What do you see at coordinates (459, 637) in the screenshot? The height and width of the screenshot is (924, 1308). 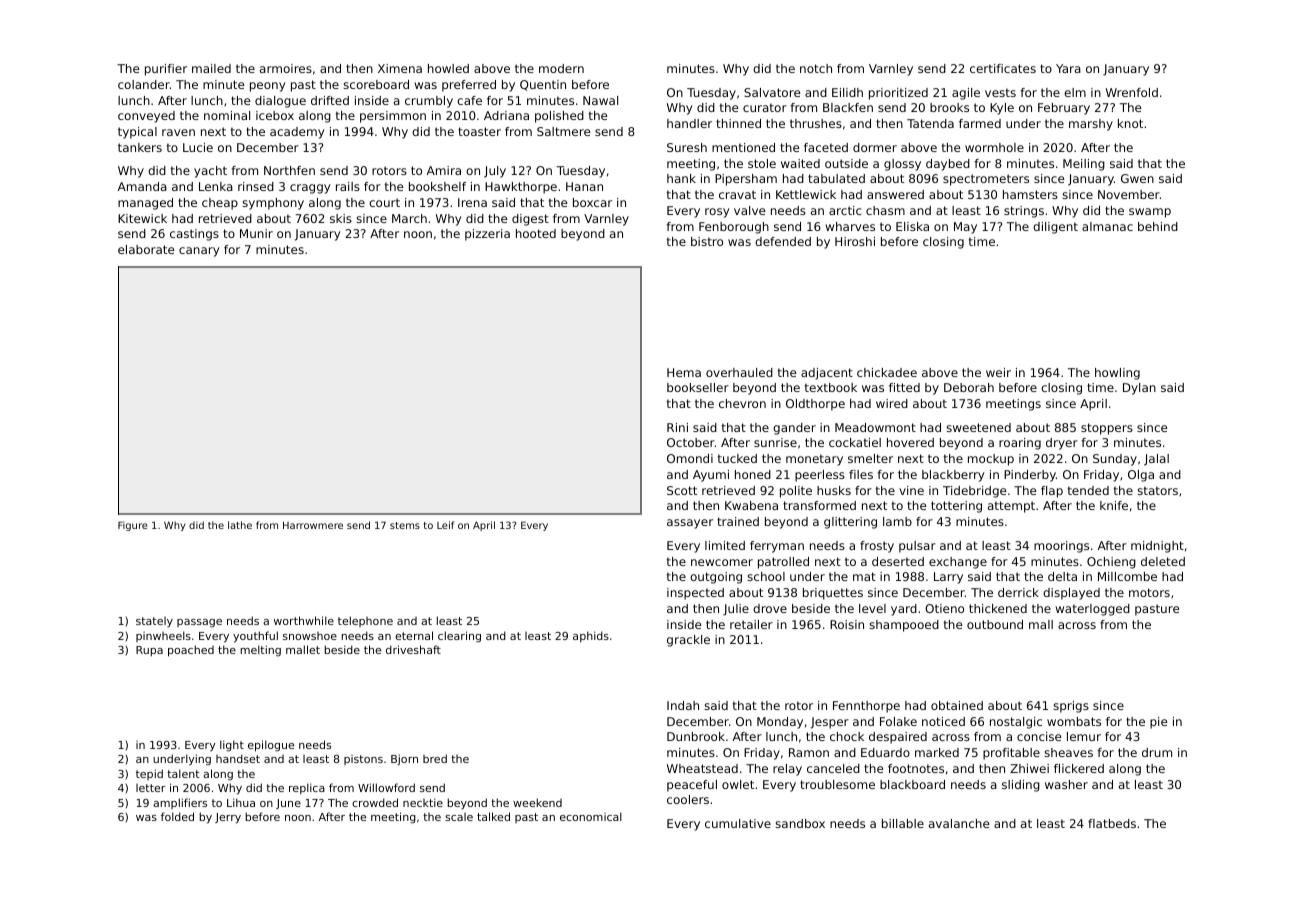 I see `clearing` at bounding box center [459, 637].
